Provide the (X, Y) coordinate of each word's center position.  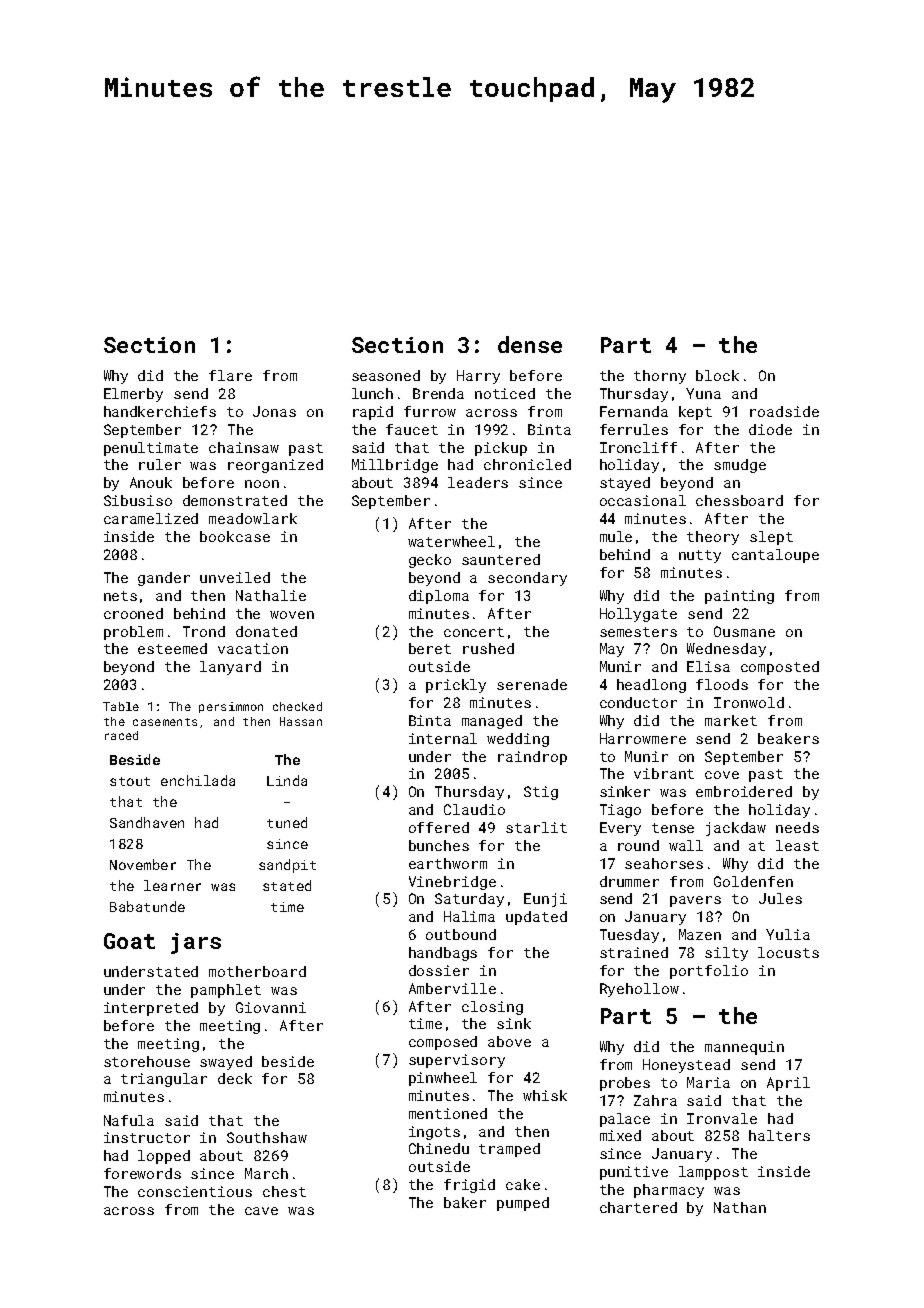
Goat (129, 941)
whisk (545, 1095)
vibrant (664, 773)
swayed (226, 1063)
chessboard (739, 500)
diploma (439, 597)
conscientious (195, 1191)
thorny (660, 377)
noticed (505, 393)
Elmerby (133, 395)
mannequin (744, 1048)
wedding (518, 740)
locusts (788, 952)
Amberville (452, 988)
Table (121, 706)
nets (120, 596)
